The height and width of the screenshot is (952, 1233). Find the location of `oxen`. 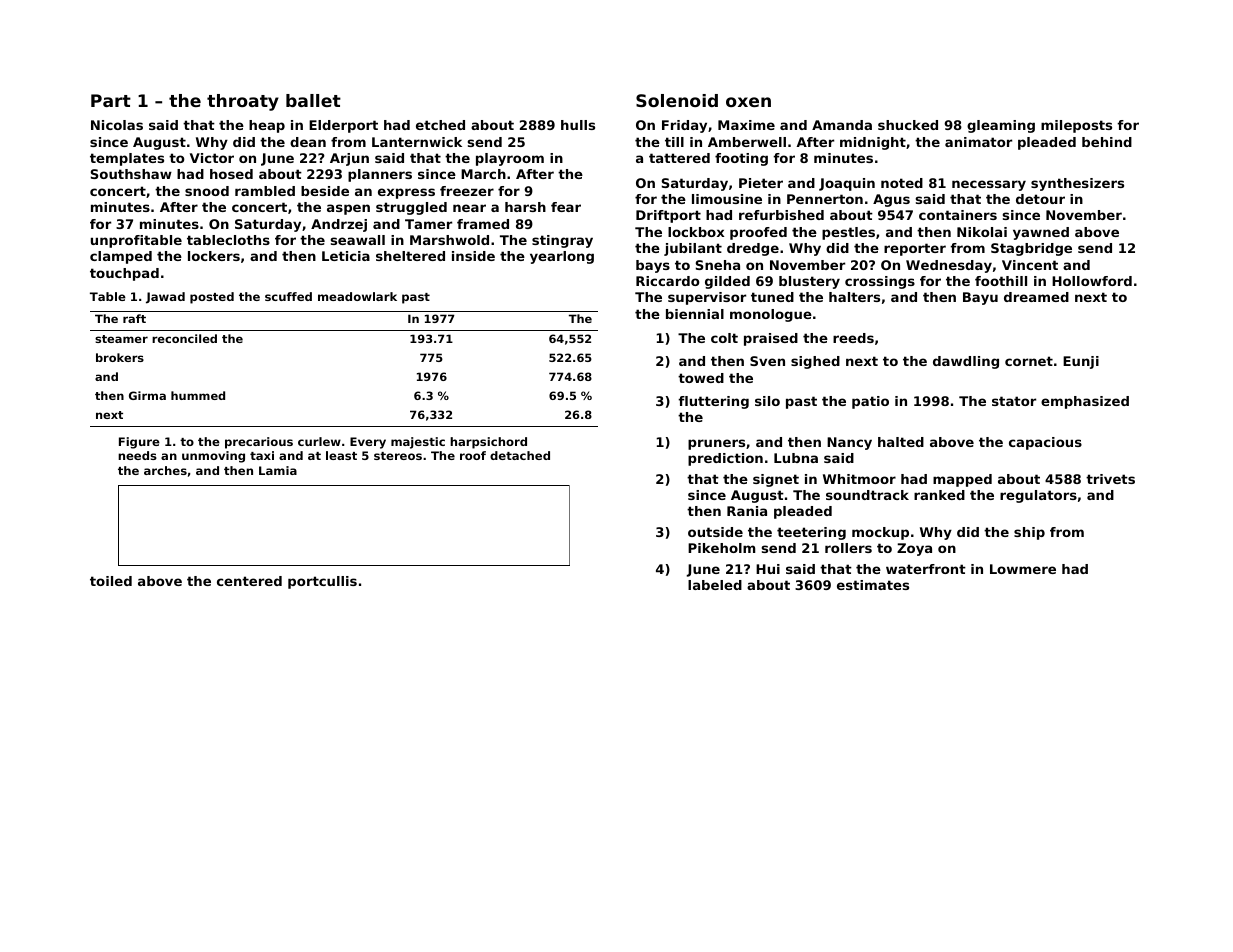

oxen is located at coordinates (748, 102).
